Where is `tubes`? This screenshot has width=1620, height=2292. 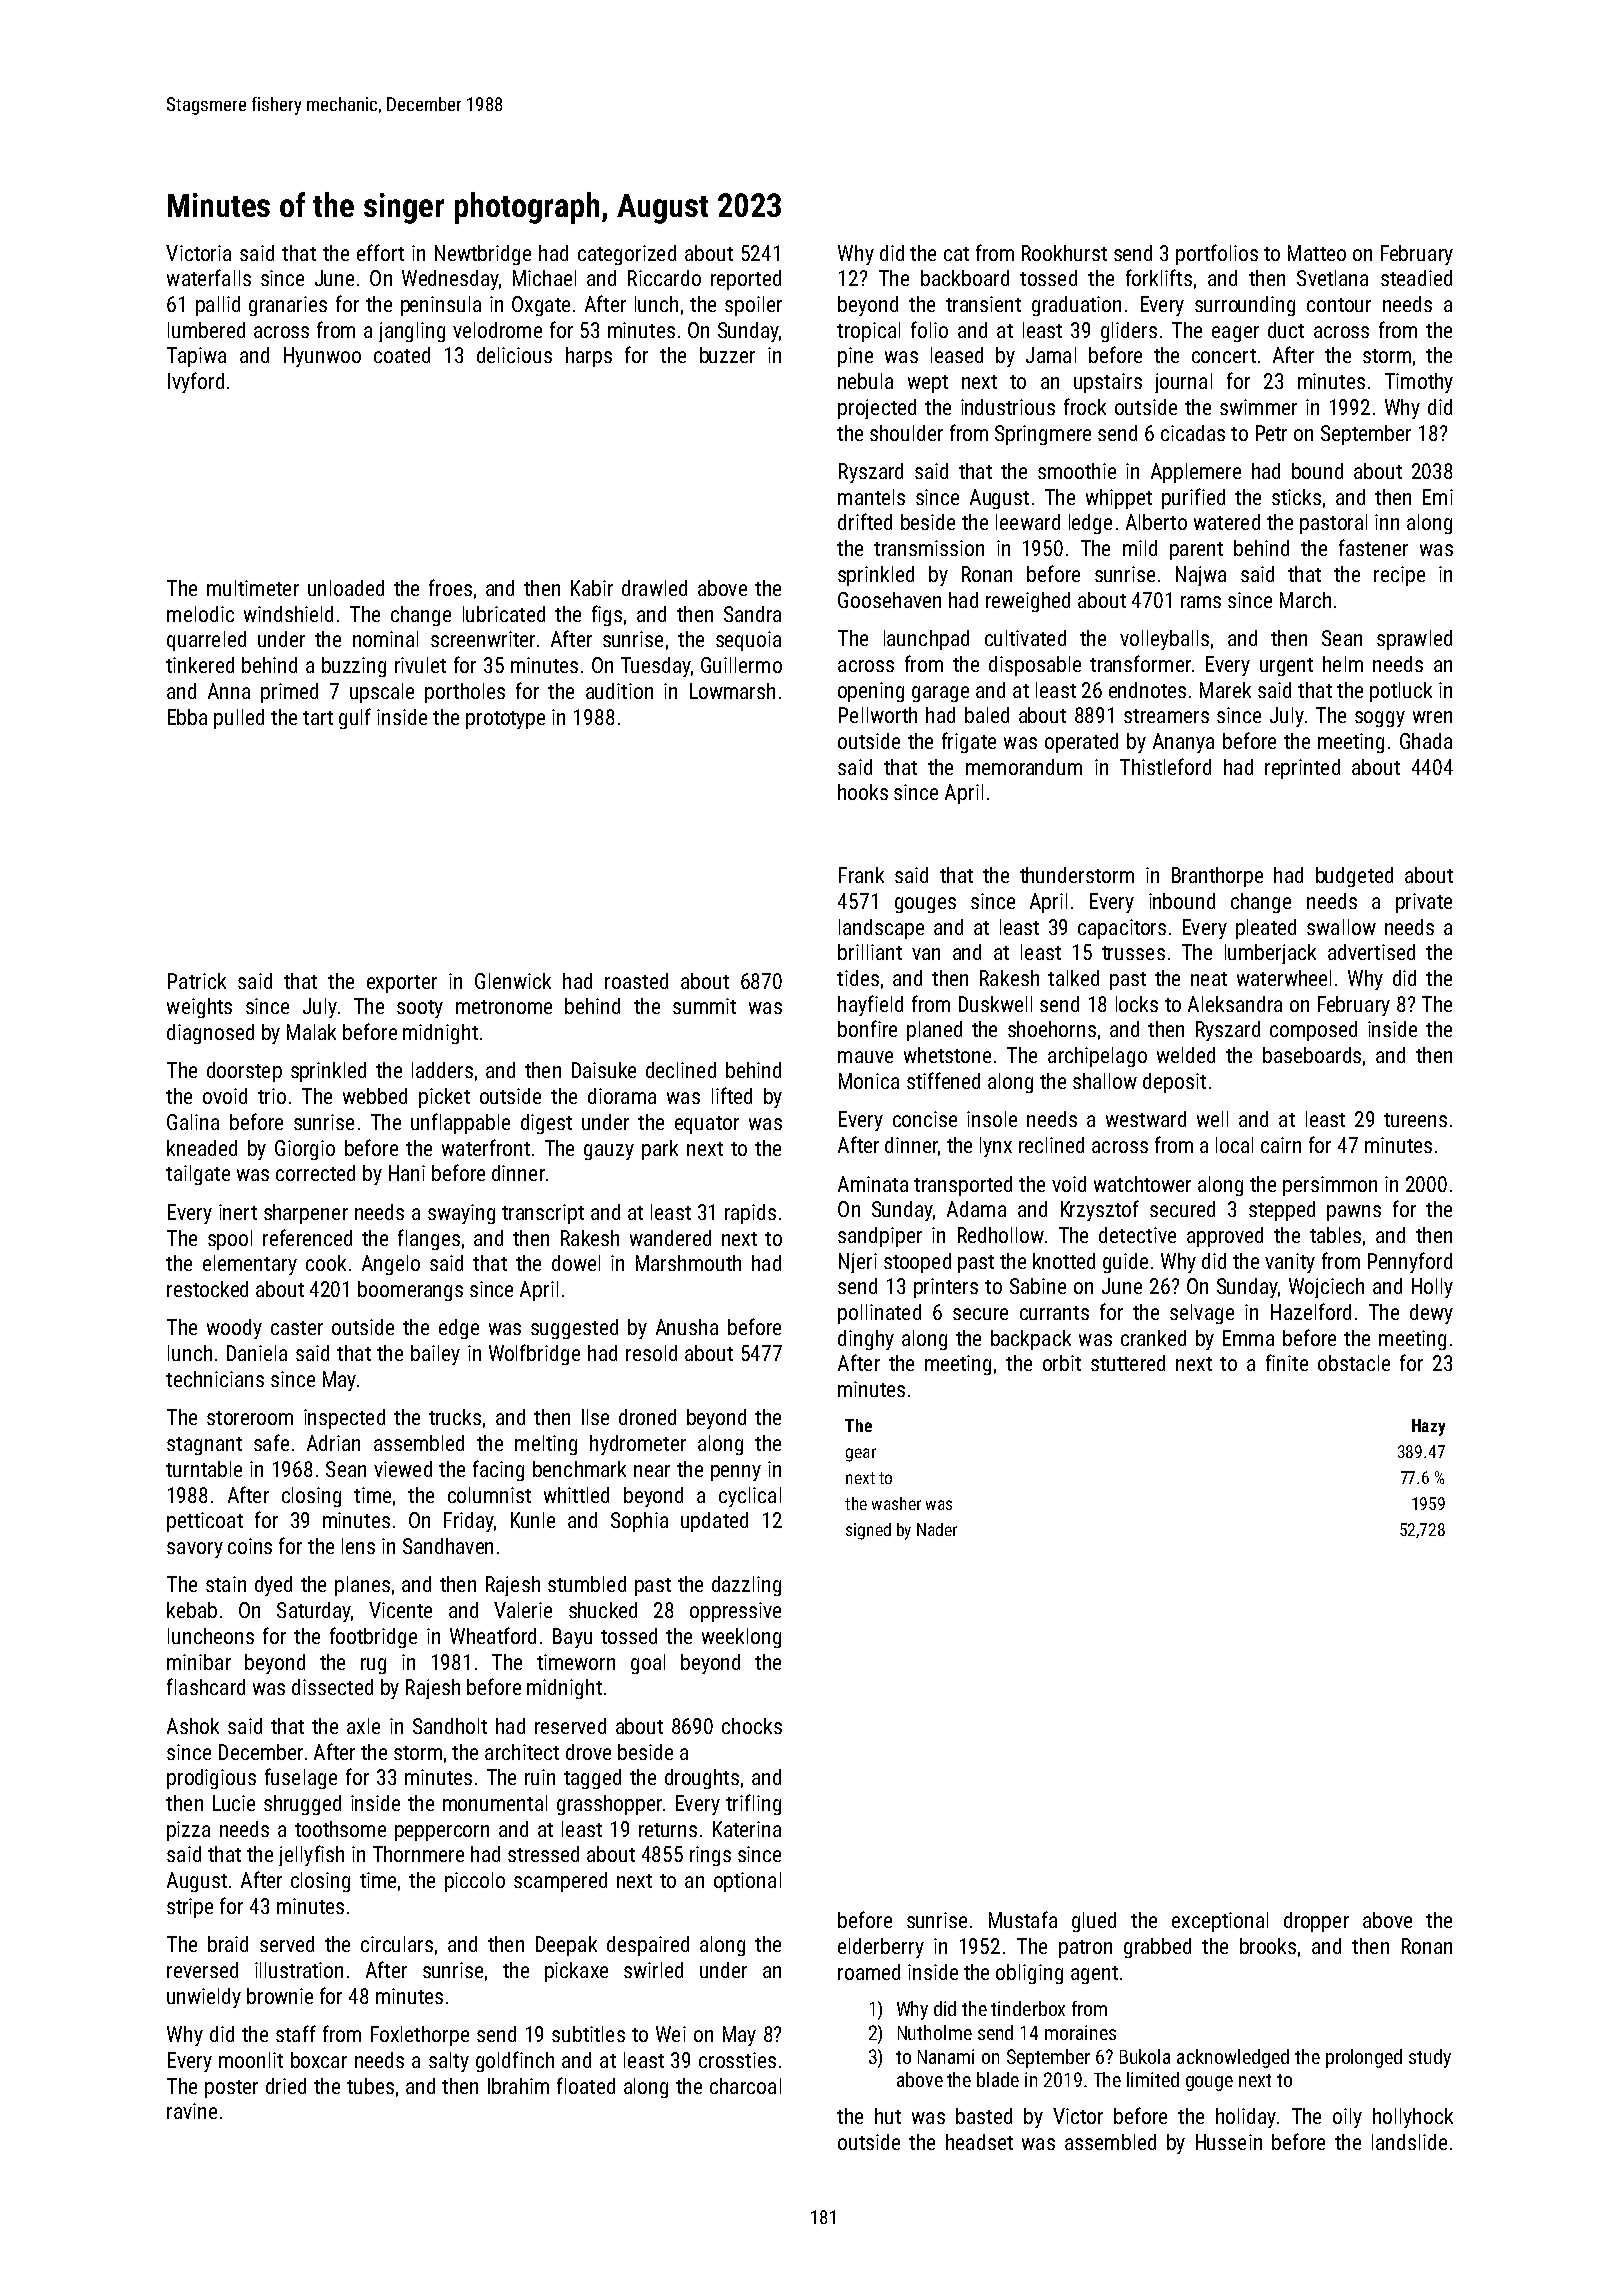 tubes is located at coordinates (370, 2086).
